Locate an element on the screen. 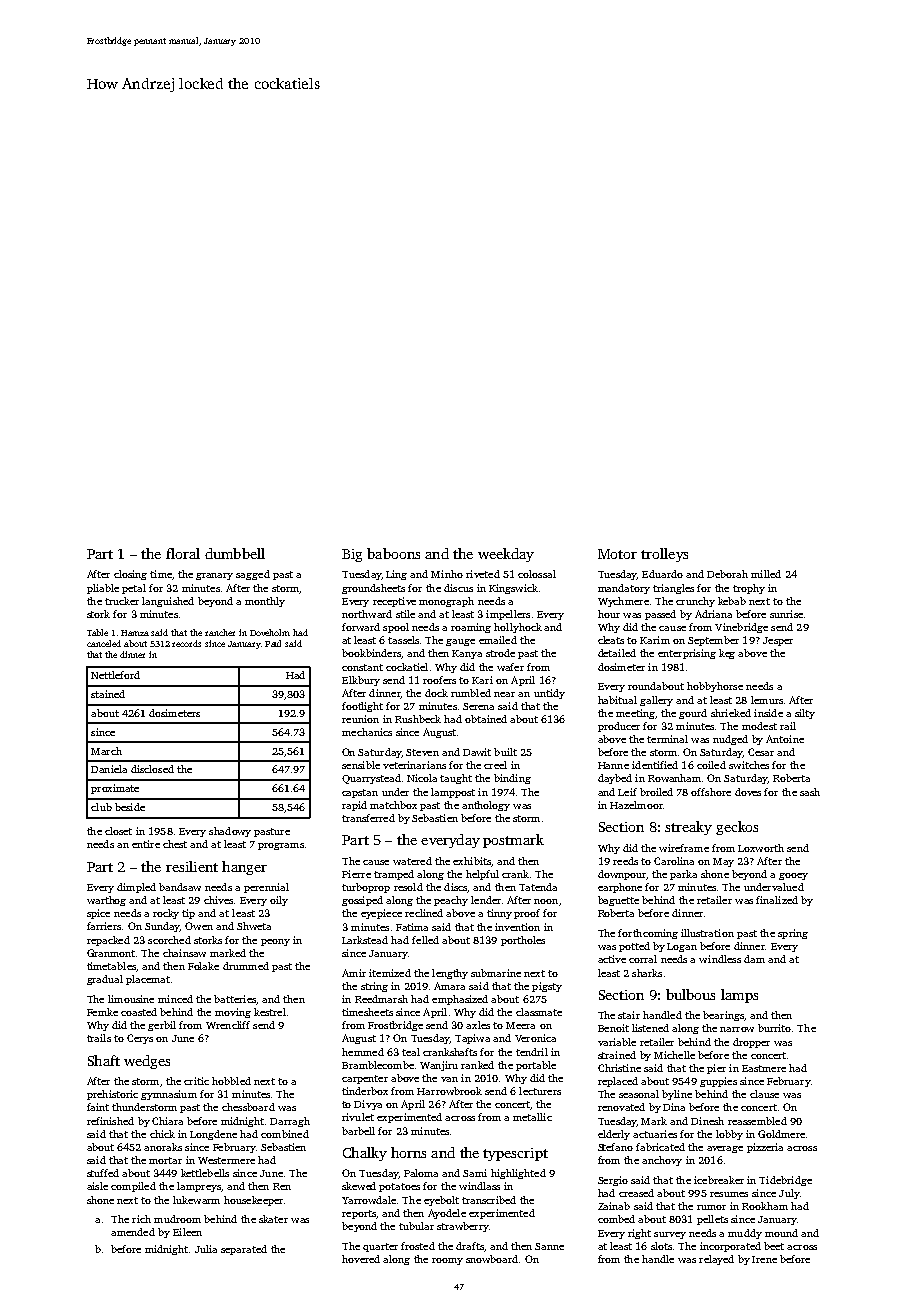  placemat is located at coordinates (148, 980).
